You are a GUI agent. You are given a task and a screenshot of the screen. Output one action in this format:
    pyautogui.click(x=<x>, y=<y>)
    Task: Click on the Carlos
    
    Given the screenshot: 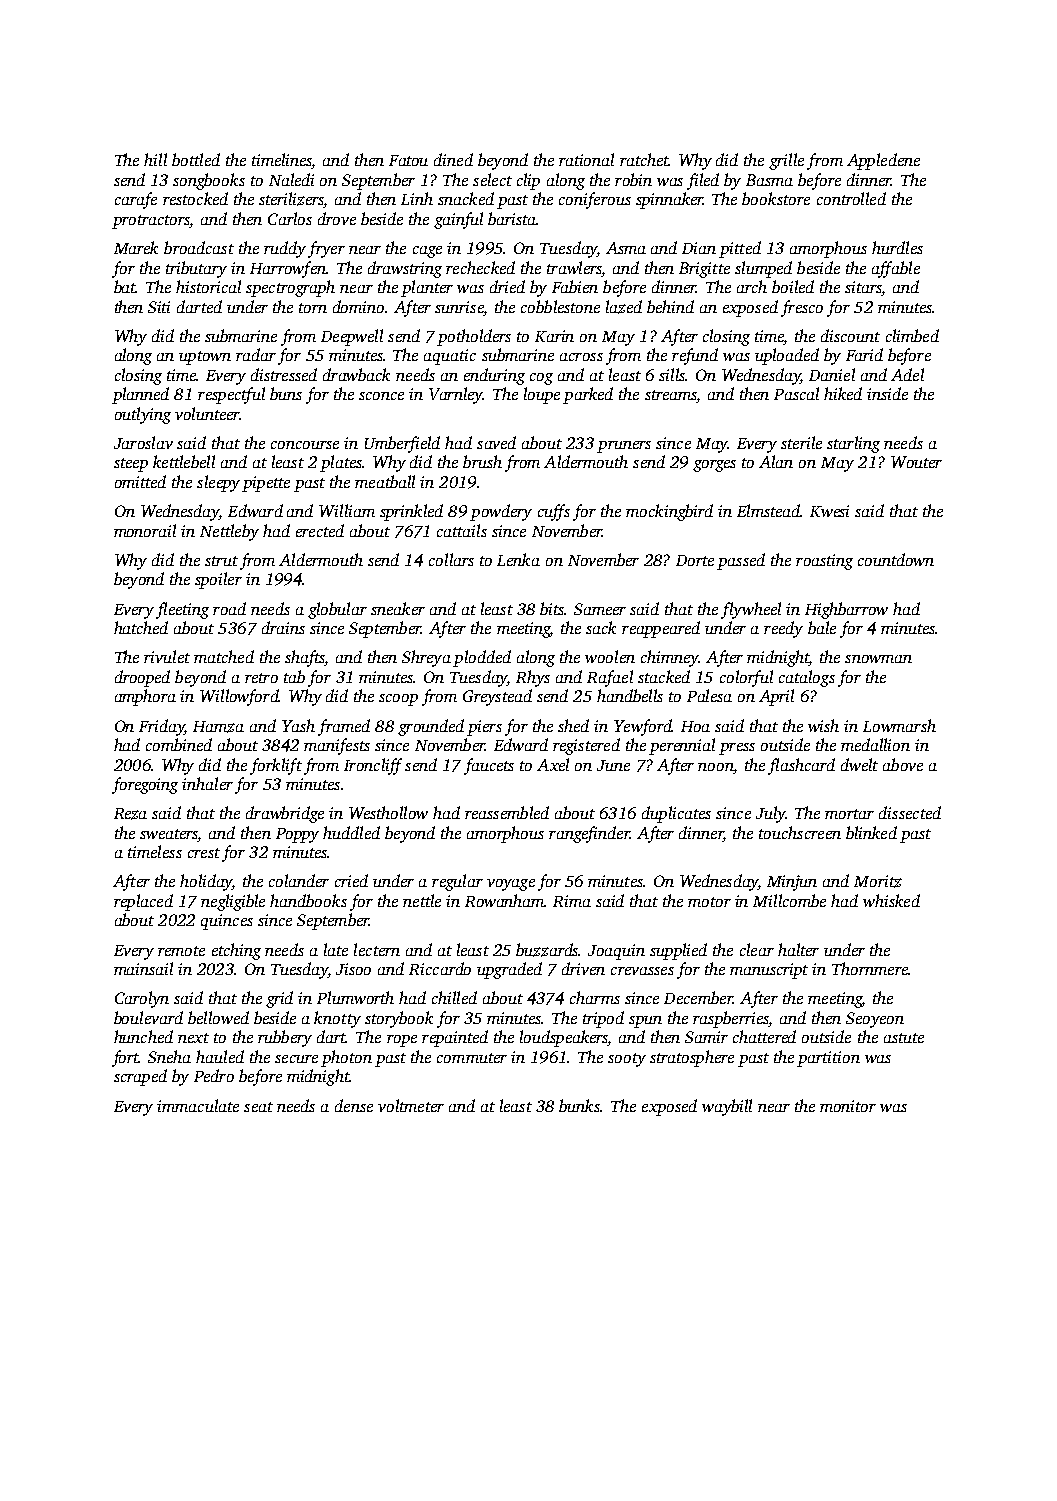 What is the action you would take?
    pyautogui.click(x=290, y=218)
